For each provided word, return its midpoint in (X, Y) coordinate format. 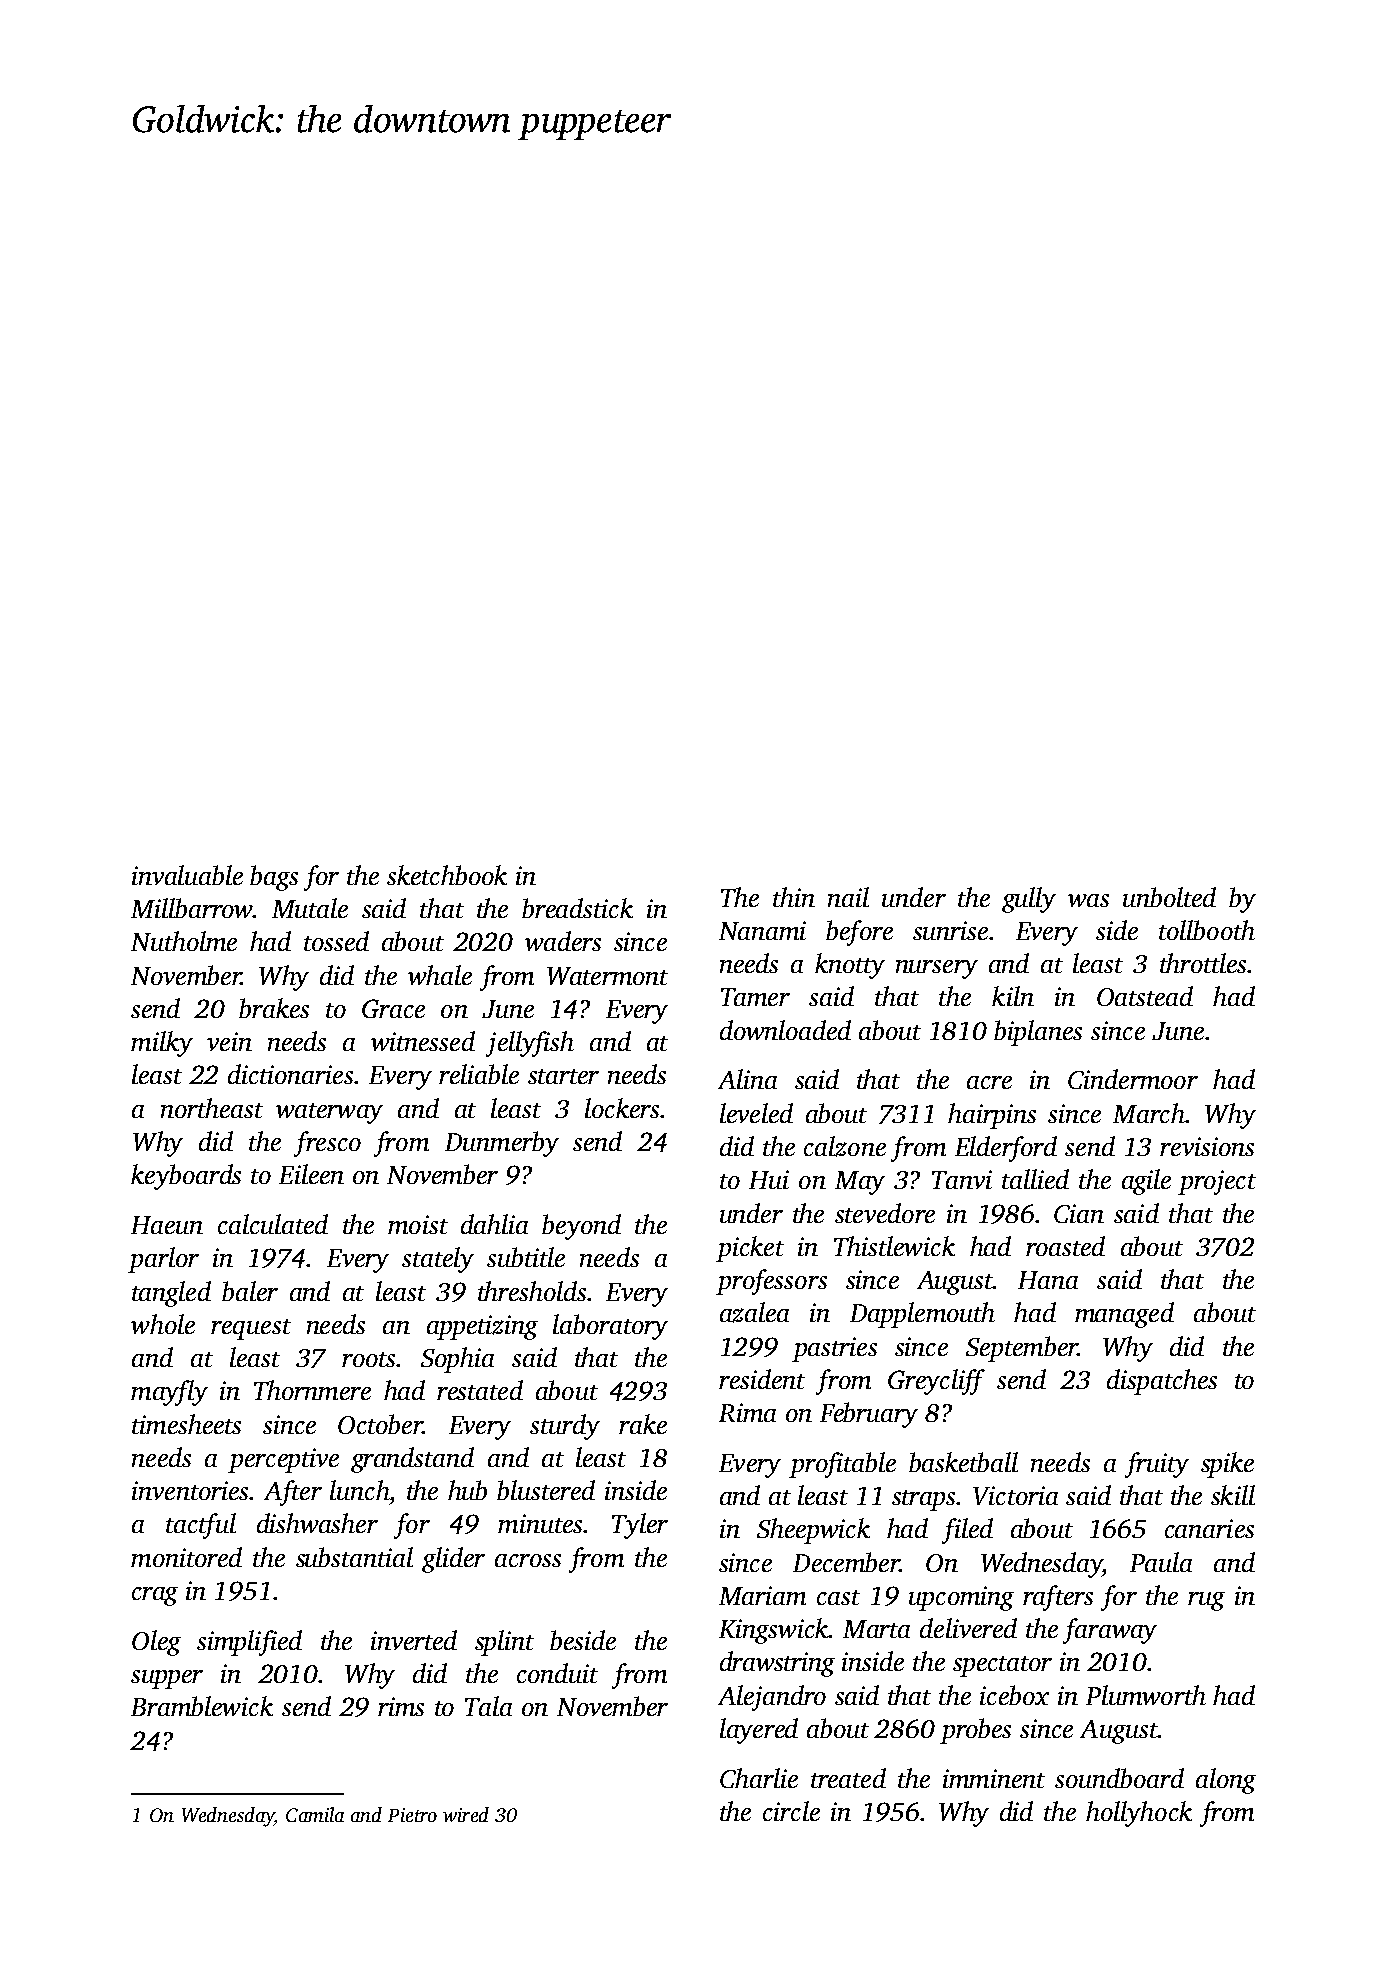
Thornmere (312, 1390)
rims (401, 1706)
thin (794, 897)
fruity (1157, 1465)
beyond (581, 1227)
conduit (557, 1673)
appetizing (482, 1327)
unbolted (1169, 897)
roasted (1065, 1246)
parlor (163, 1260)
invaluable (187, 875)
